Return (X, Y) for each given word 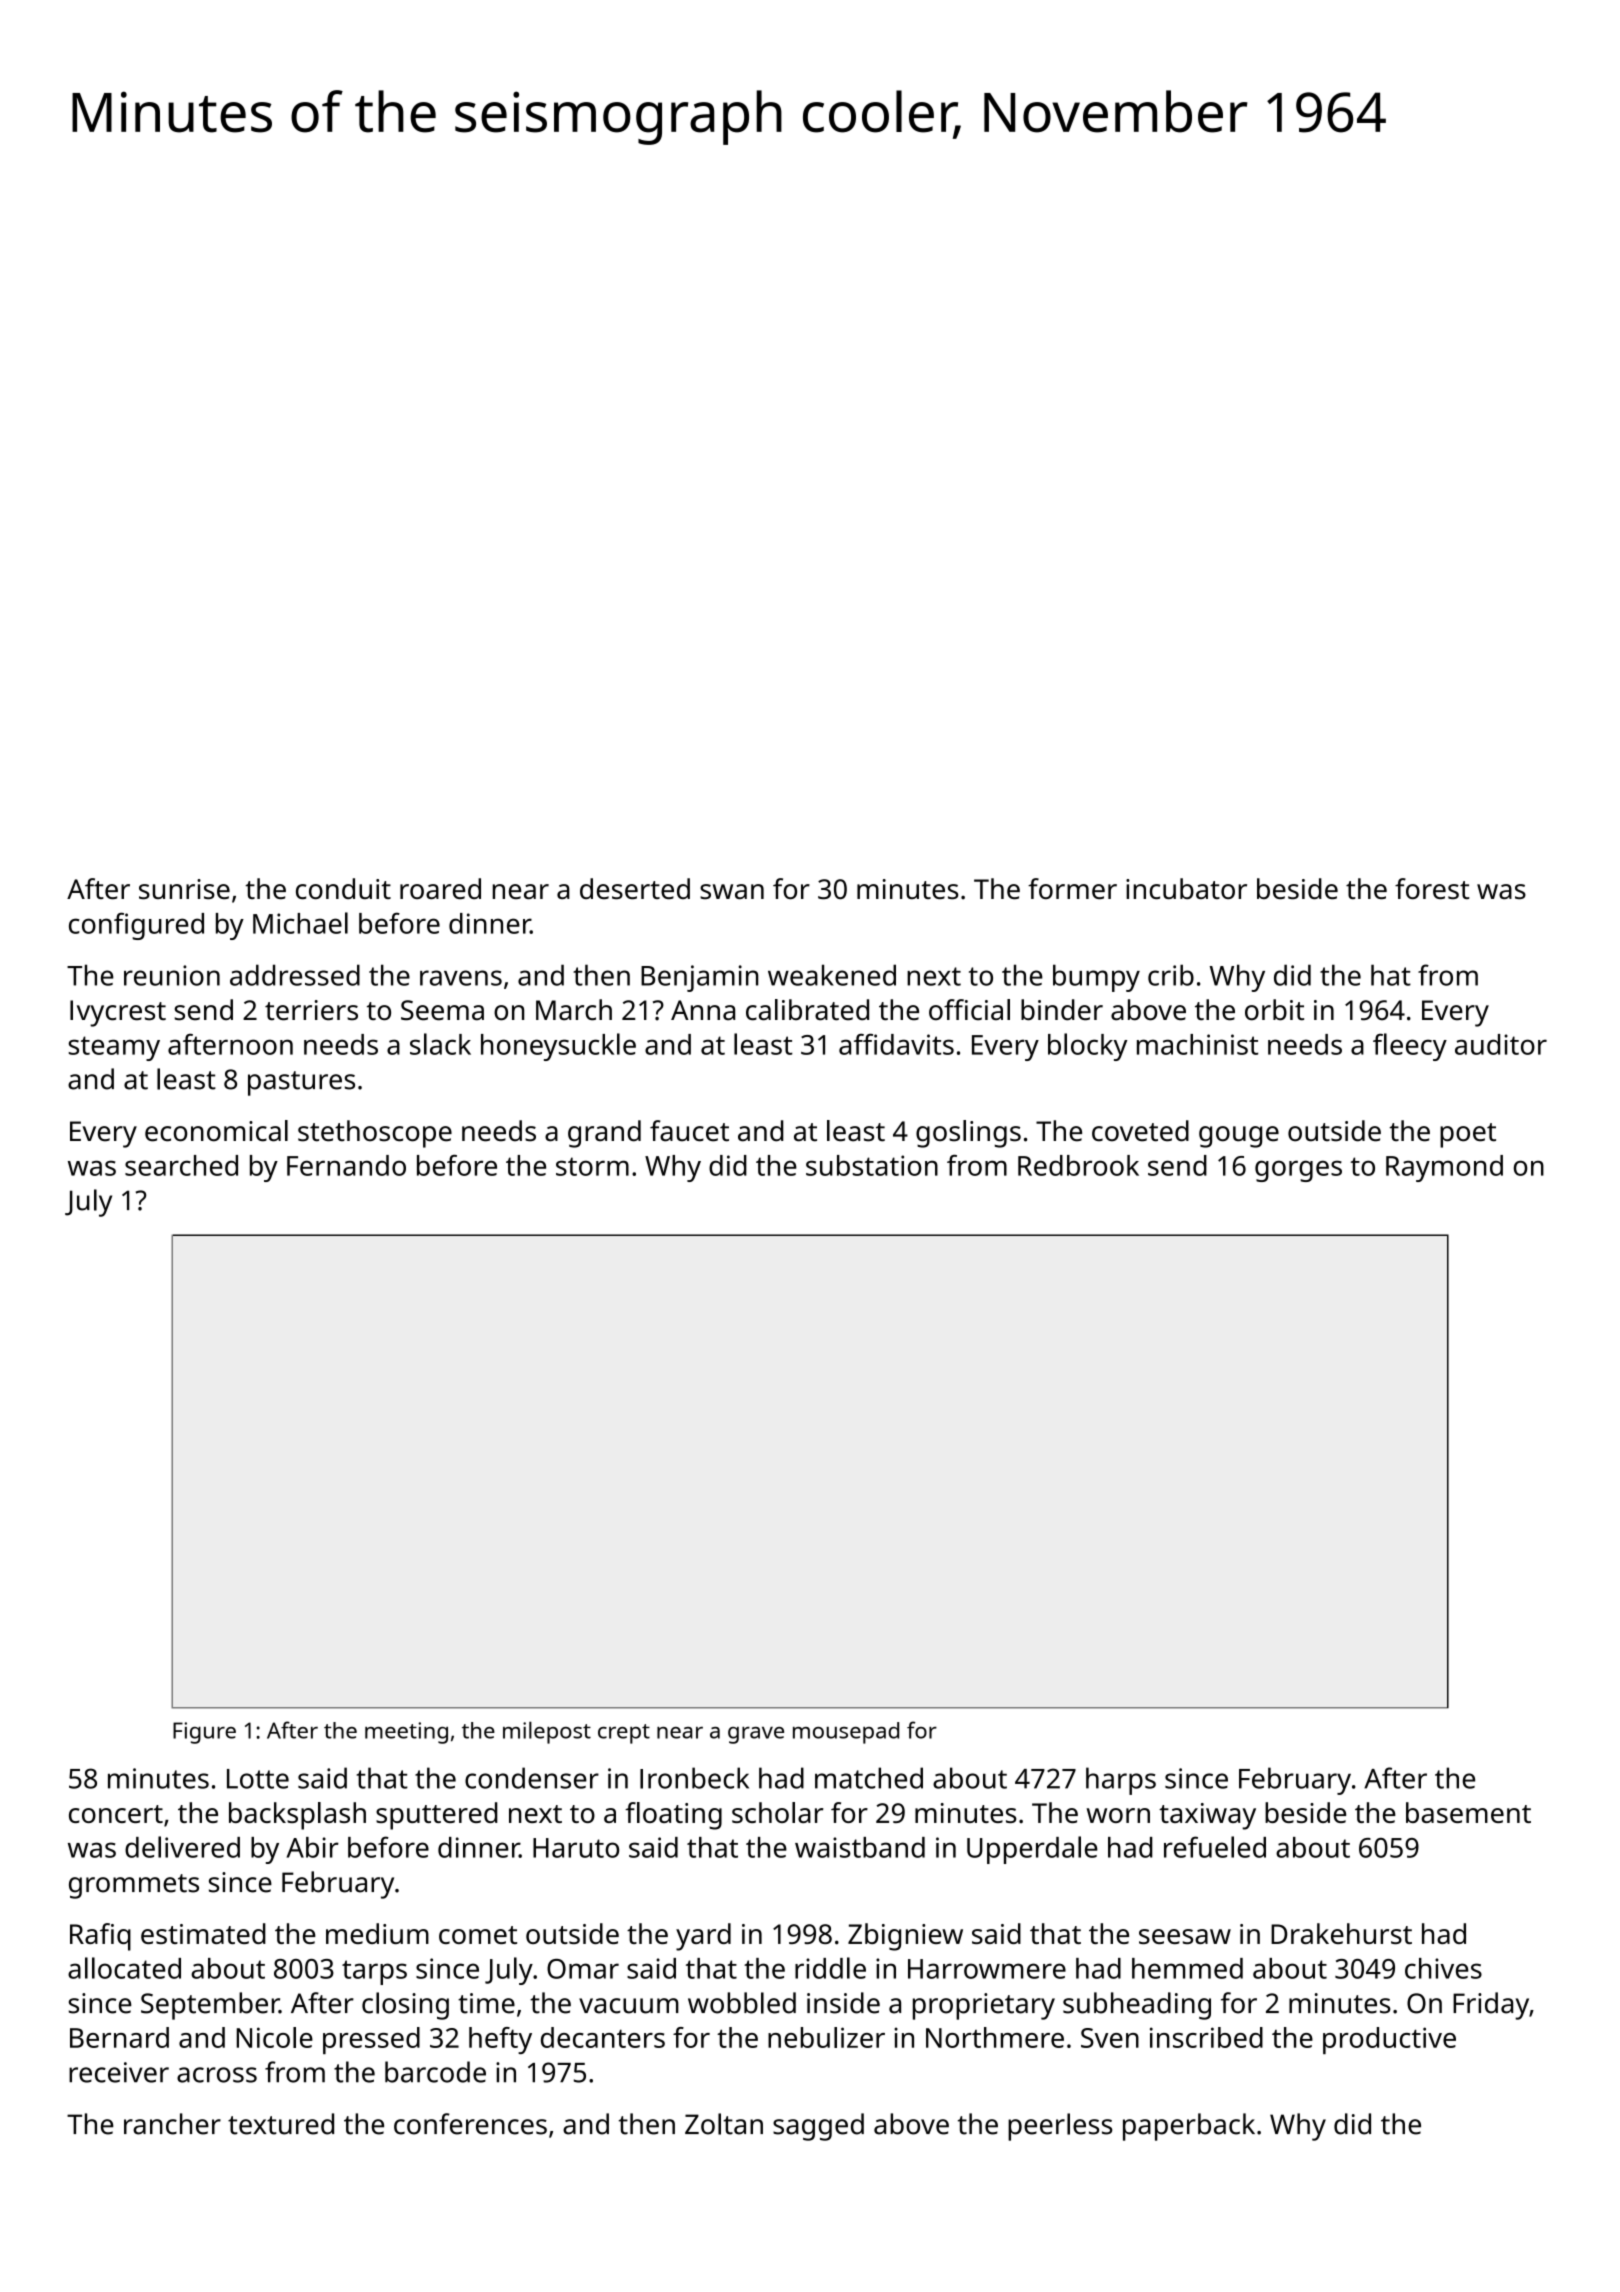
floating (673, 1816)
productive (1389, 2040)
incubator (1186, 888)
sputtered (437, 1816)
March (574, 1010)
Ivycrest (118, 1013)
